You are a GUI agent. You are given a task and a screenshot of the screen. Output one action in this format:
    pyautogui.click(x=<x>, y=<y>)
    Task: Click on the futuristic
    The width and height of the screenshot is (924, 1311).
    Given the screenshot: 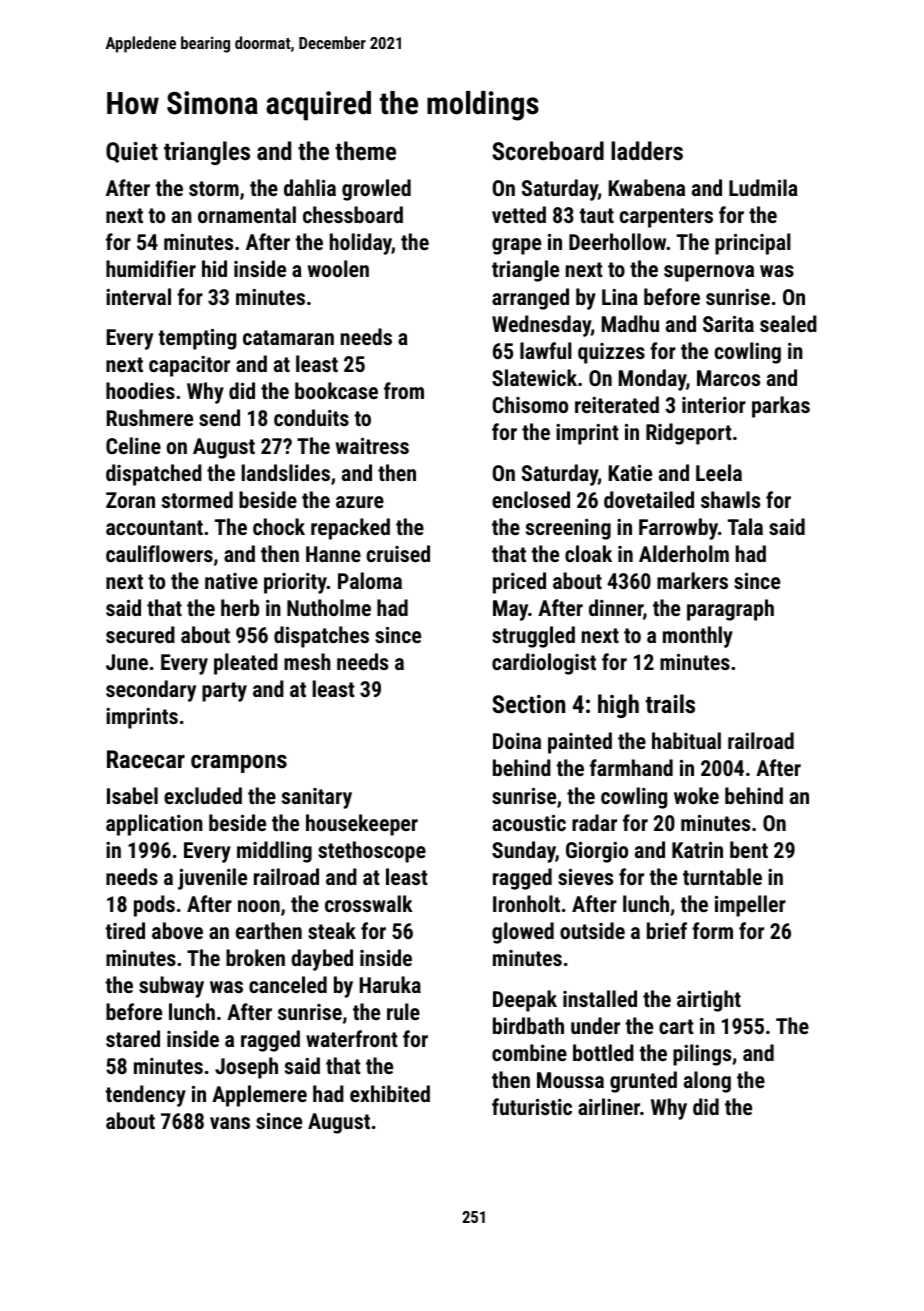 What is the action you would take?
    pyautogui.click(x=532, y=1106)
